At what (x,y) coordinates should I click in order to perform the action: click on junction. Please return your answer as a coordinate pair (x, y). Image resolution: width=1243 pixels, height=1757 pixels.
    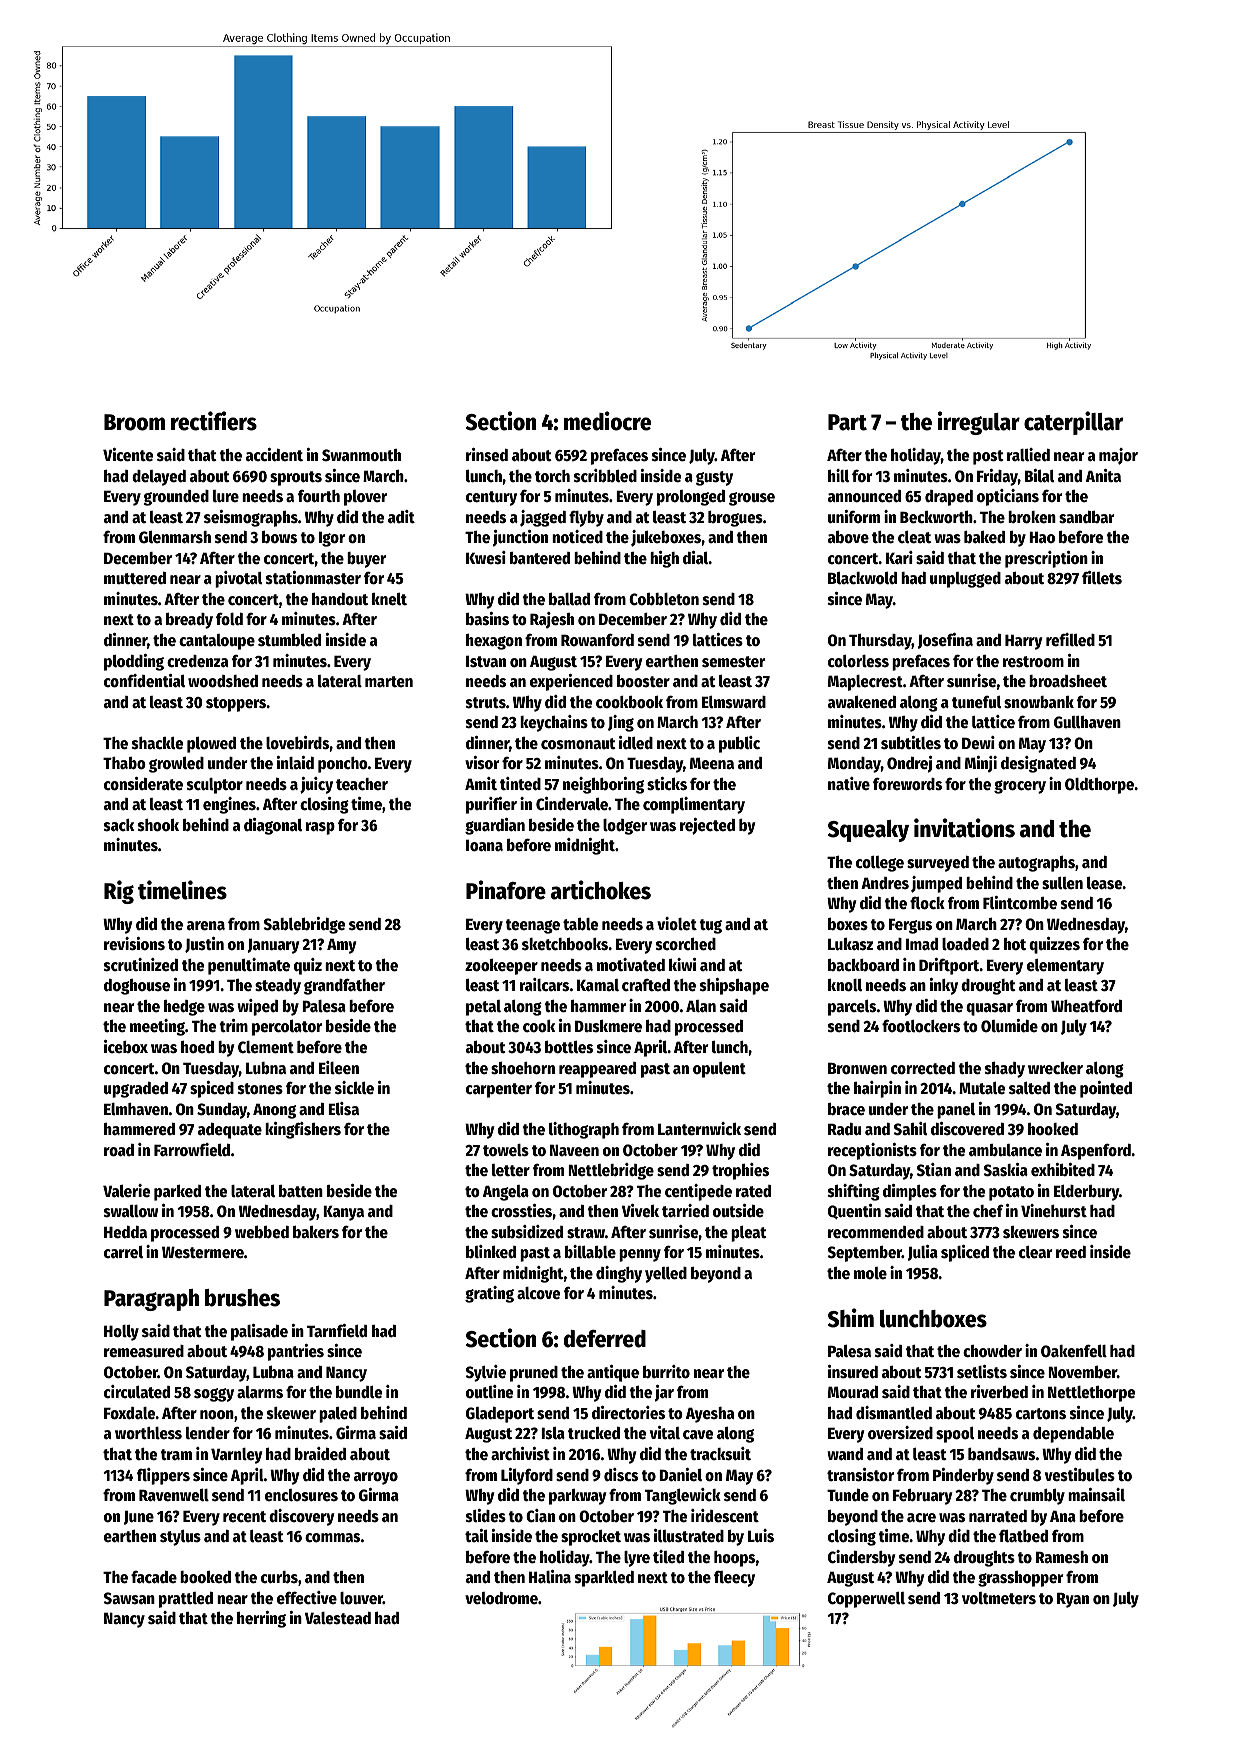
    Looking at the image, I should click on (520, 538).
